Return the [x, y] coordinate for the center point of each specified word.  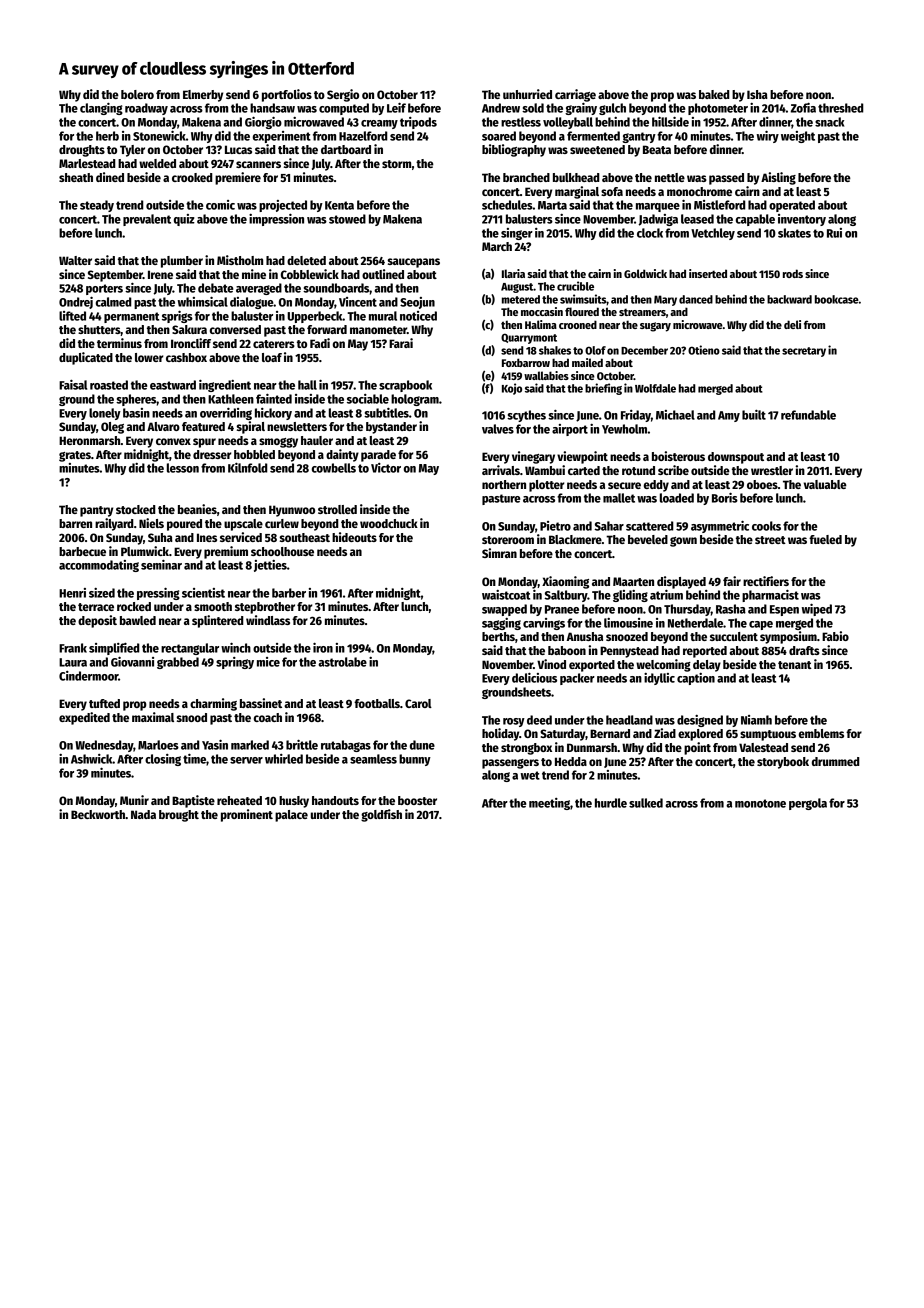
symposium [788, 637]
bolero [137, 94]
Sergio [343, 95]
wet [530, 775]
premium [226, 552]
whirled [284, 759]
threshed [840, 108]
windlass [268, 620]
